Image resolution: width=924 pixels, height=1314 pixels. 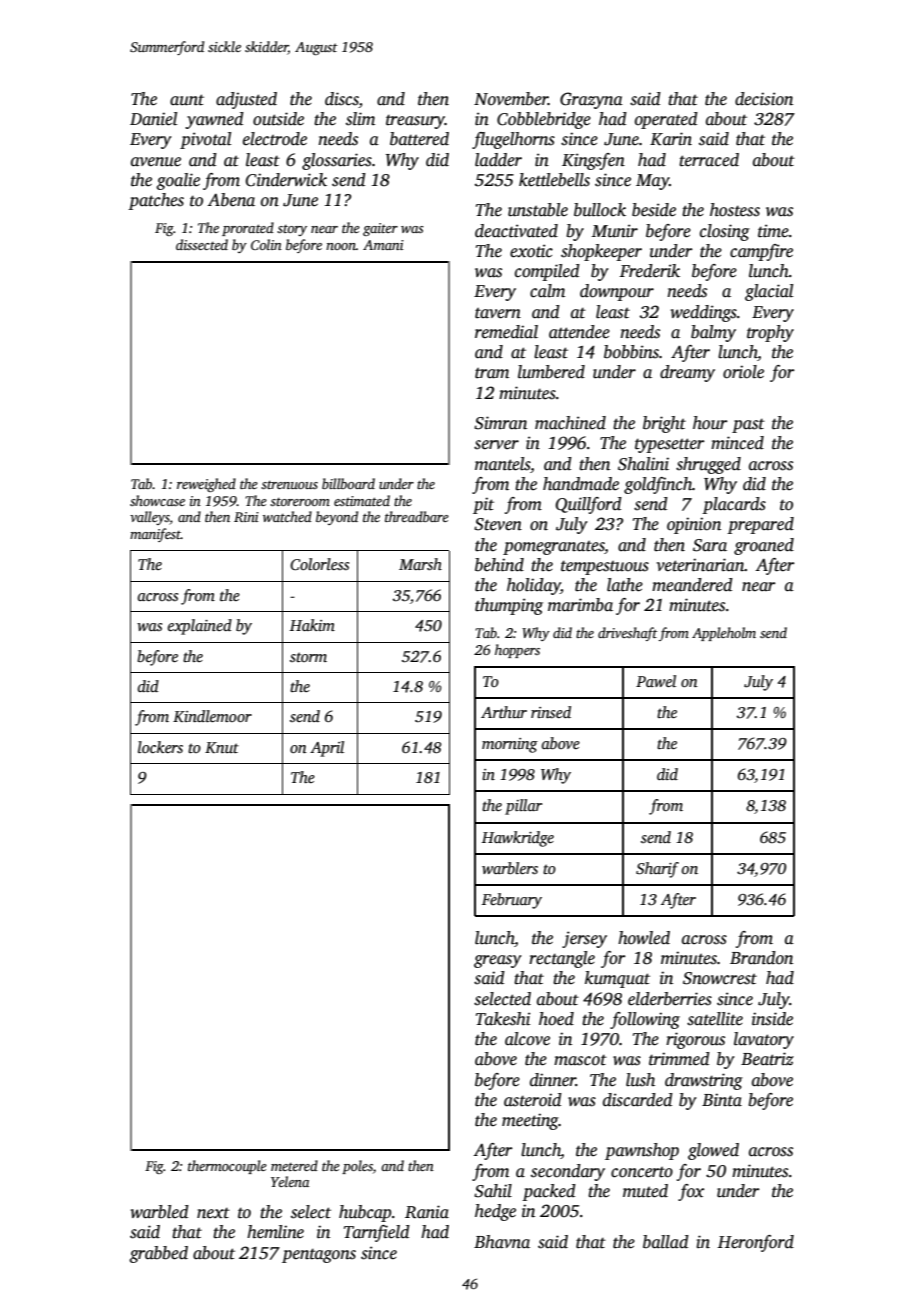 What do you see at coordinates (644, 938) in the image?
I see `howled` at bounding box center [644, 938].
